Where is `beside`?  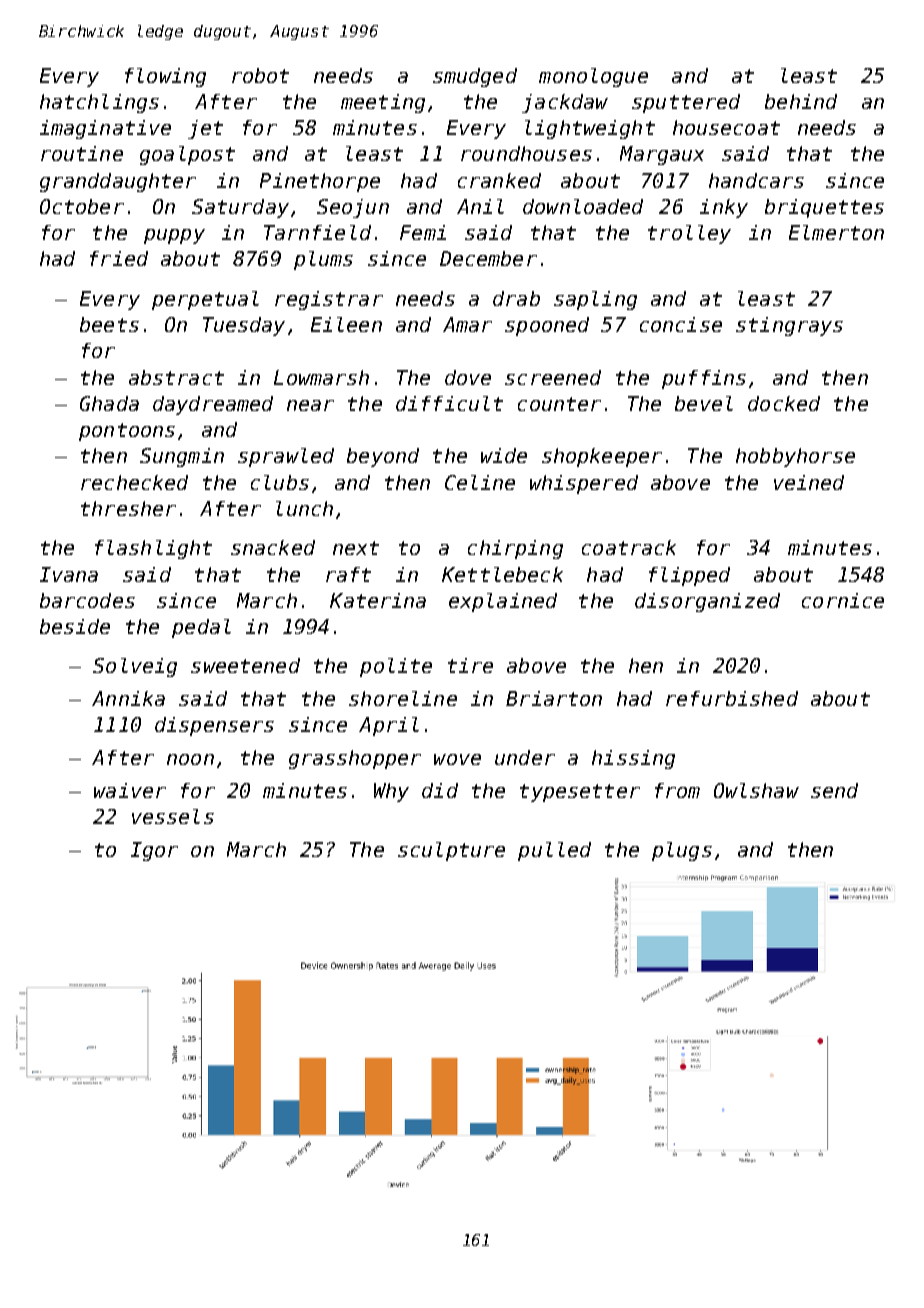
beside is located at coordinates (75, 626).
